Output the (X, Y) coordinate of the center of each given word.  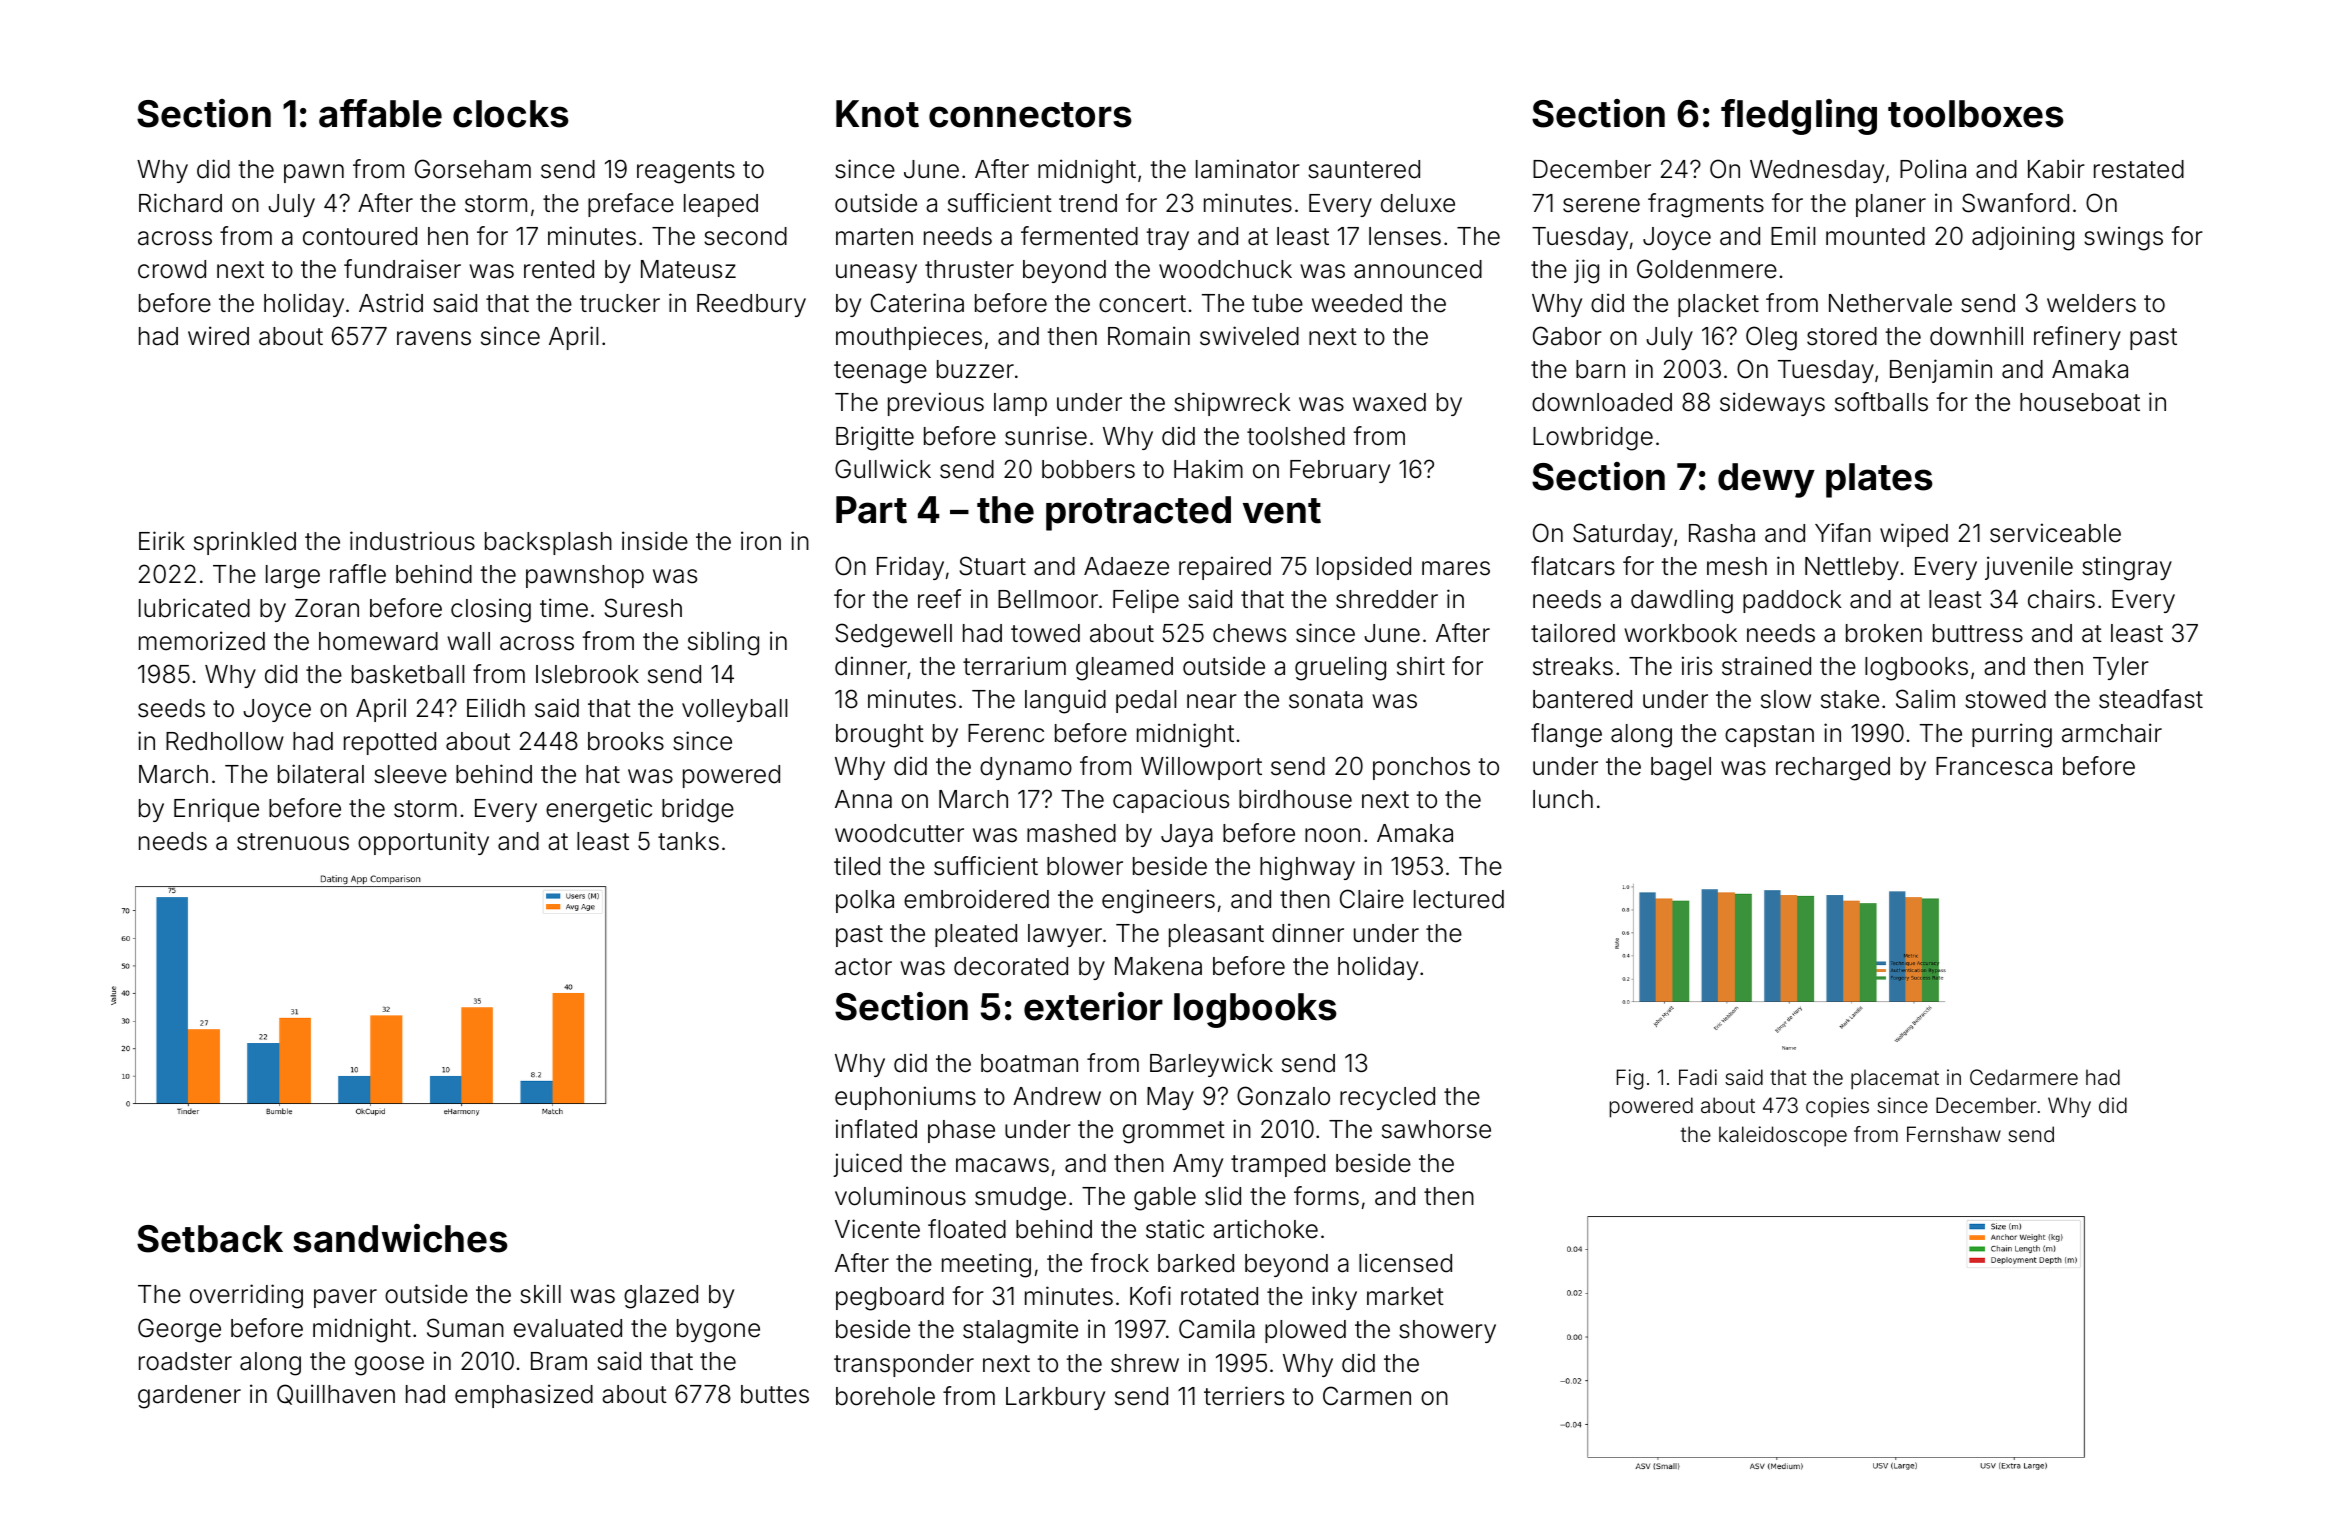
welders (2091, 303)
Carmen (1367, 1396)
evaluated (568, 1328)
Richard (180, 203)
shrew (1145, 1363)
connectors (1030, 115)
